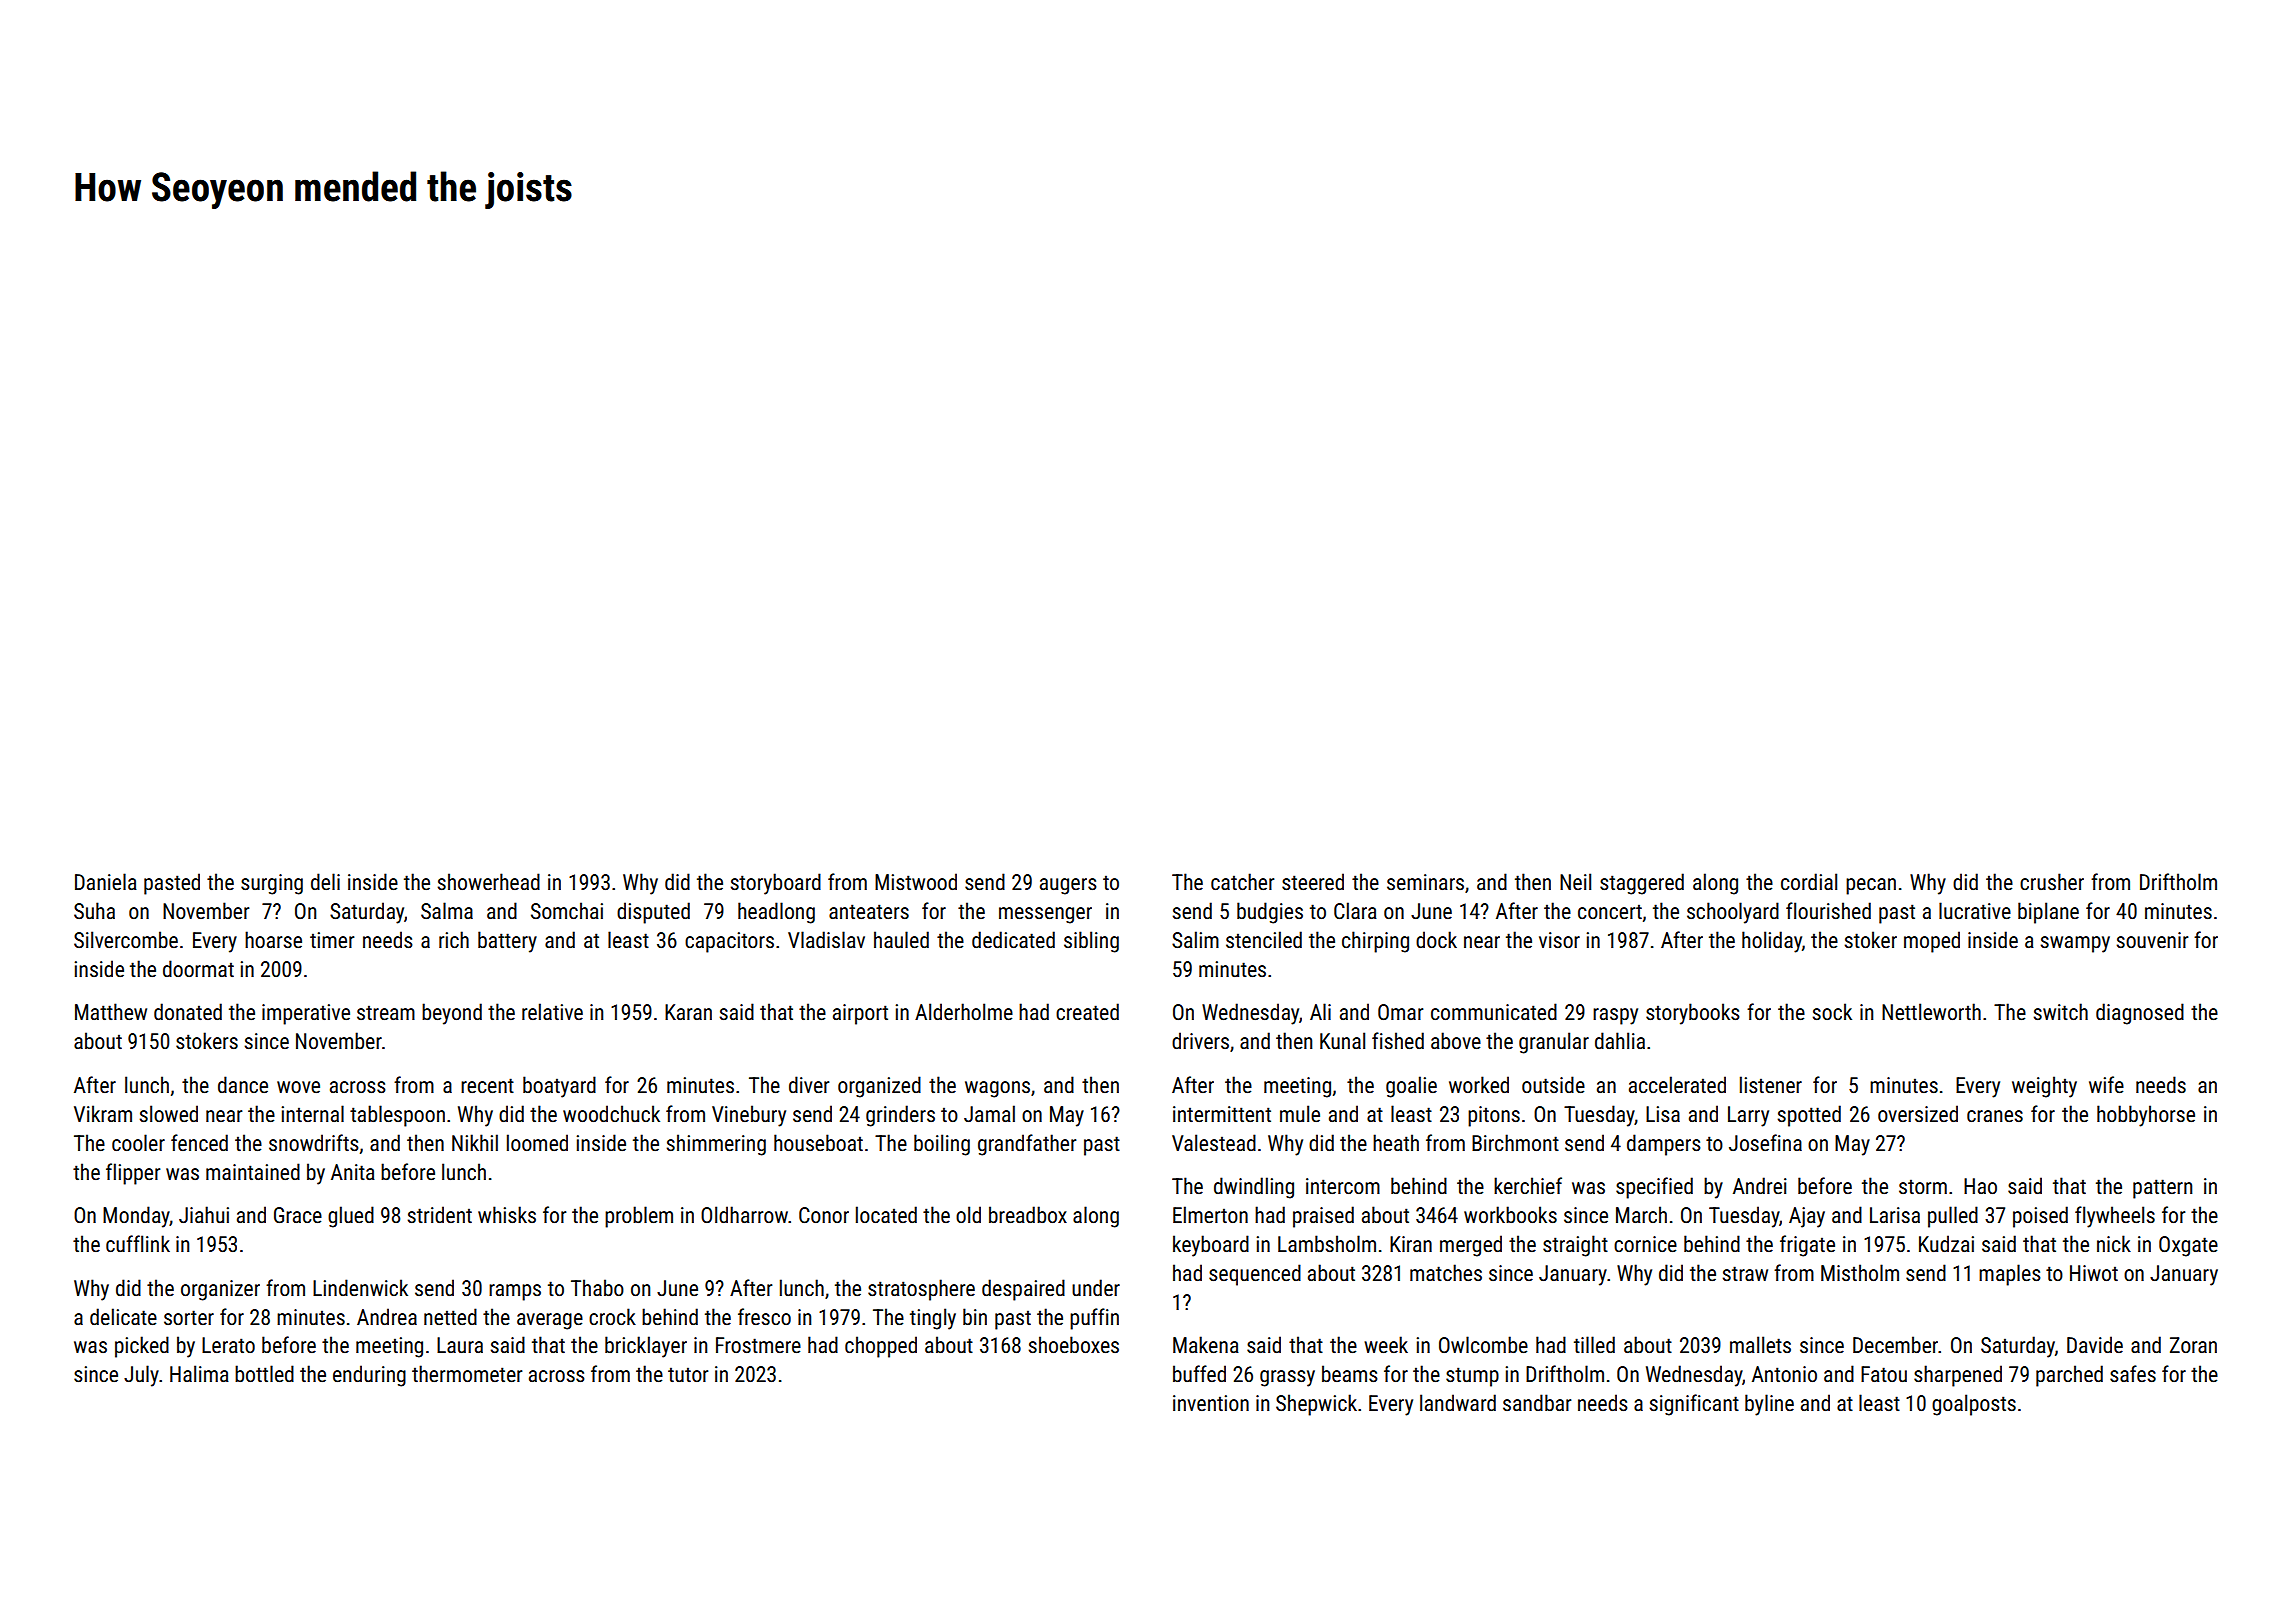 Image resolution: width=2292 pixels, height=1620 pixels. Describe the element at coordinates (1323, 1217) in the screenshot. I see `praised` at that location.
